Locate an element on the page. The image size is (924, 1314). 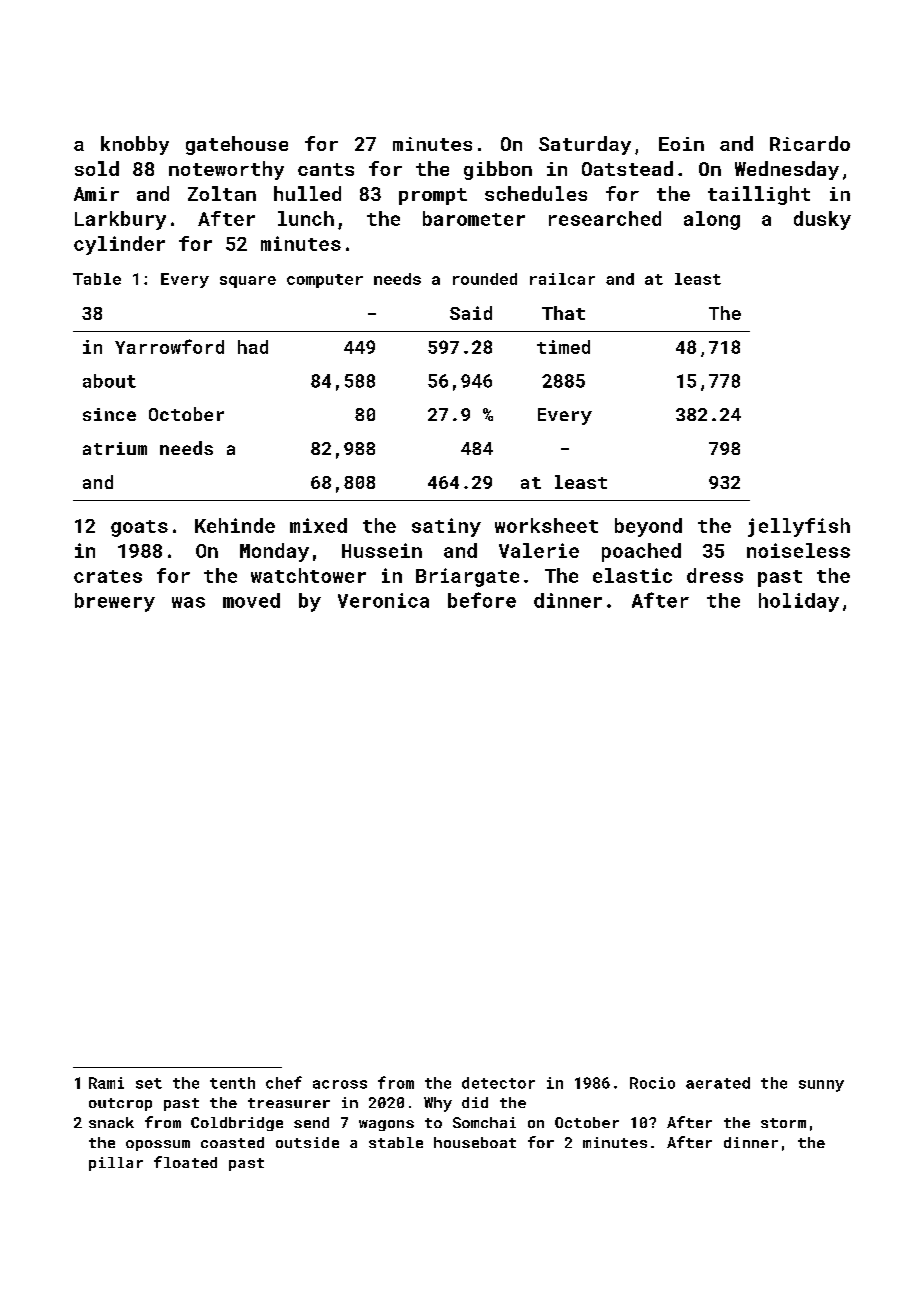
detector is located at coordinates (498, 1083).
